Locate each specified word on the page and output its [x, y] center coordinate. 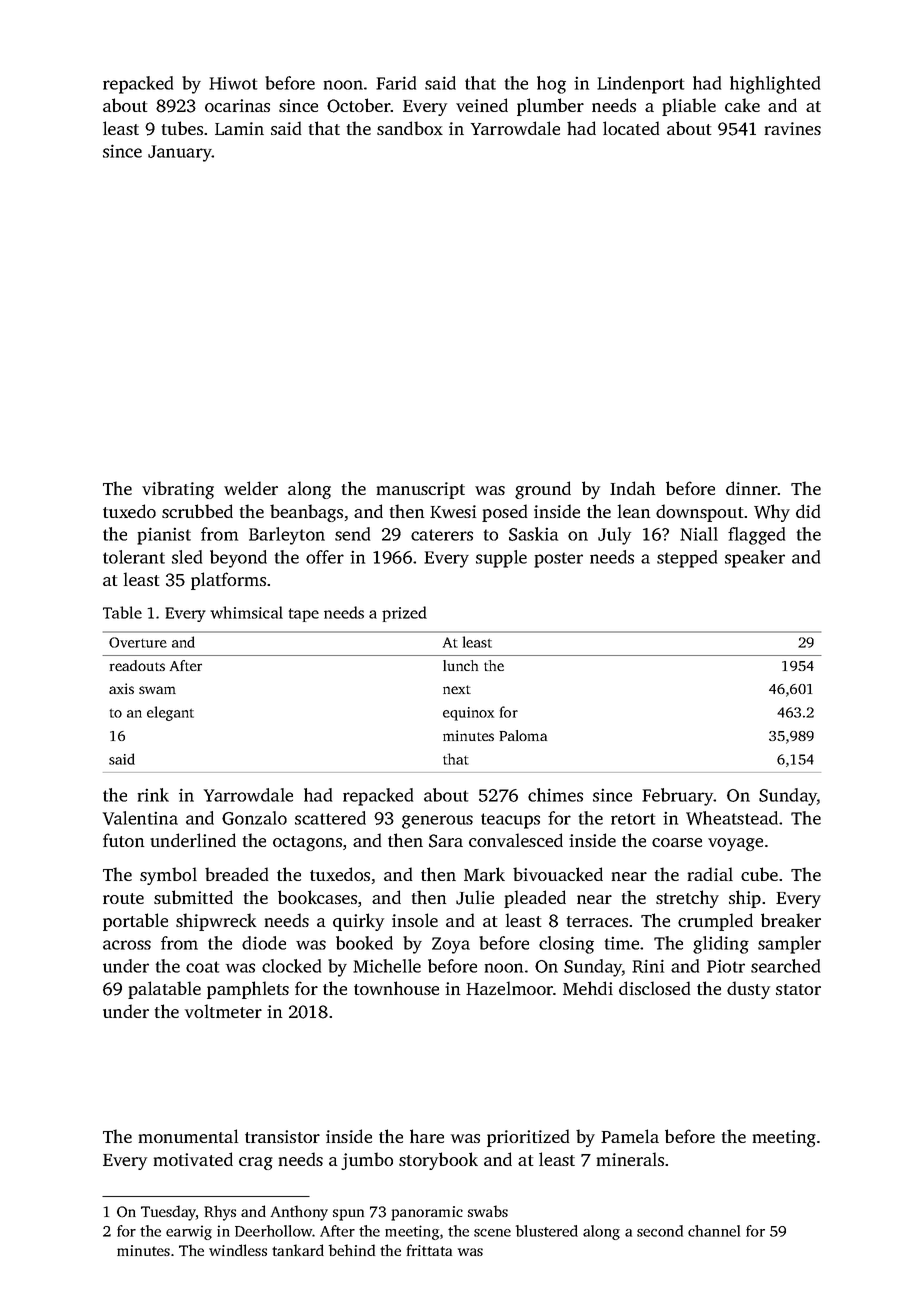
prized [404, 614]
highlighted [775, 85]
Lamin [239, 128]
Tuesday [168, 1213]
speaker [755, 559]
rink [153, 795]
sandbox [410, 128]
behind [351, 1250]
